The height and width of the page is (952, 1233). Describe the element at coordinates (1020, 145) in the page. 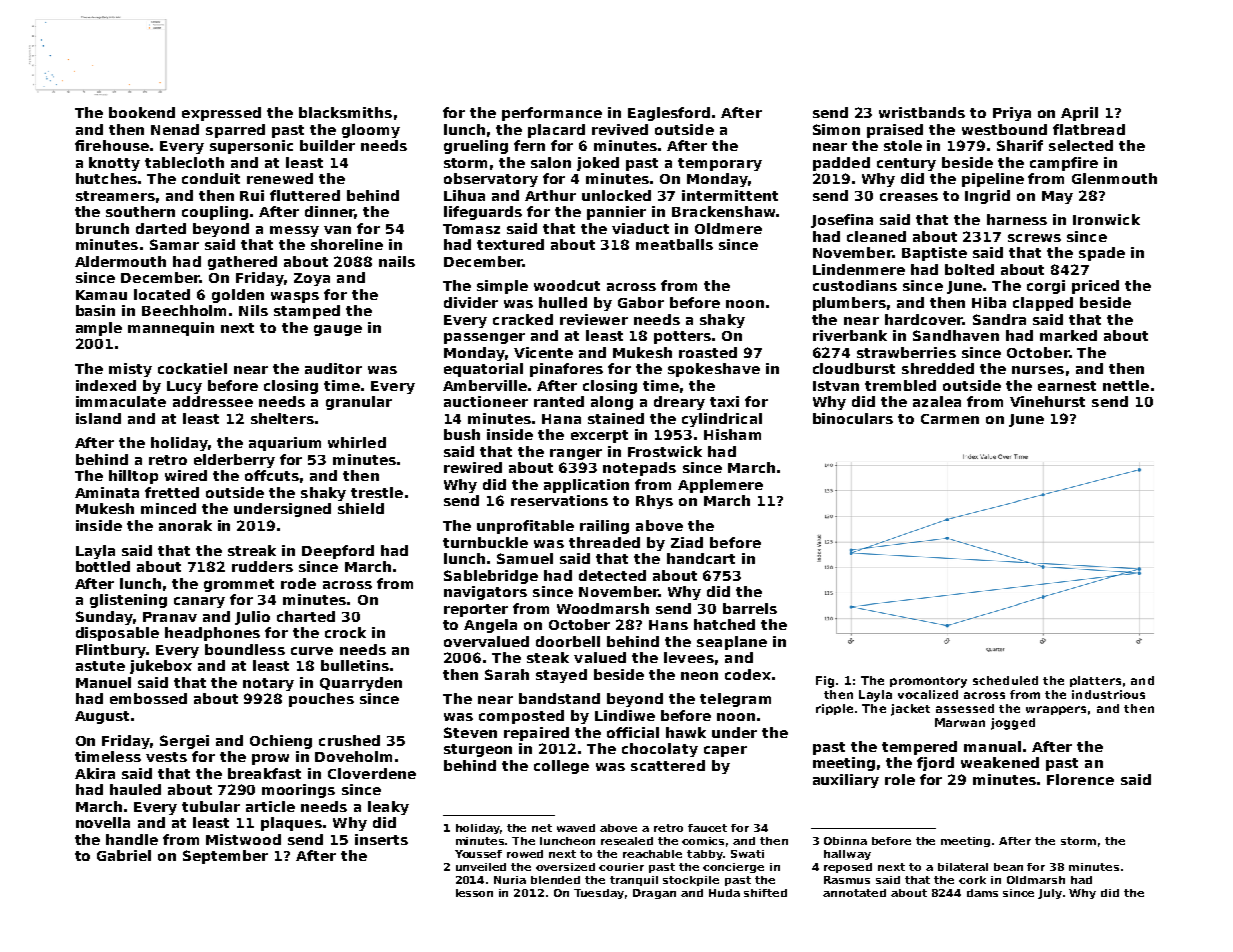

I see `Sharif` at that location.
